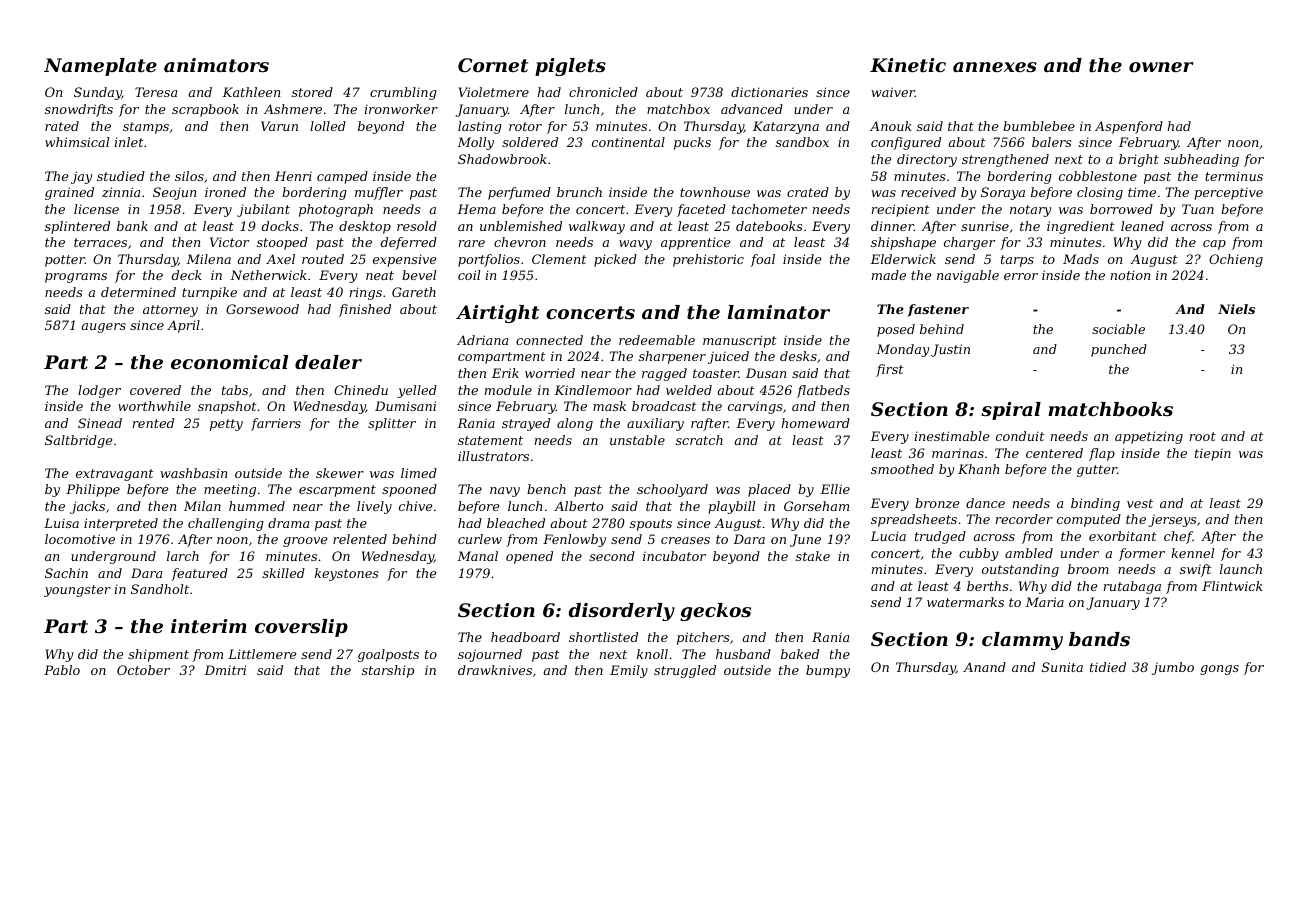 Image resolution: width=1308 pixels, height=924 pixels. Describe the element at coordinates (1214, 245) in the screenshot. I see `cap` at that location.
